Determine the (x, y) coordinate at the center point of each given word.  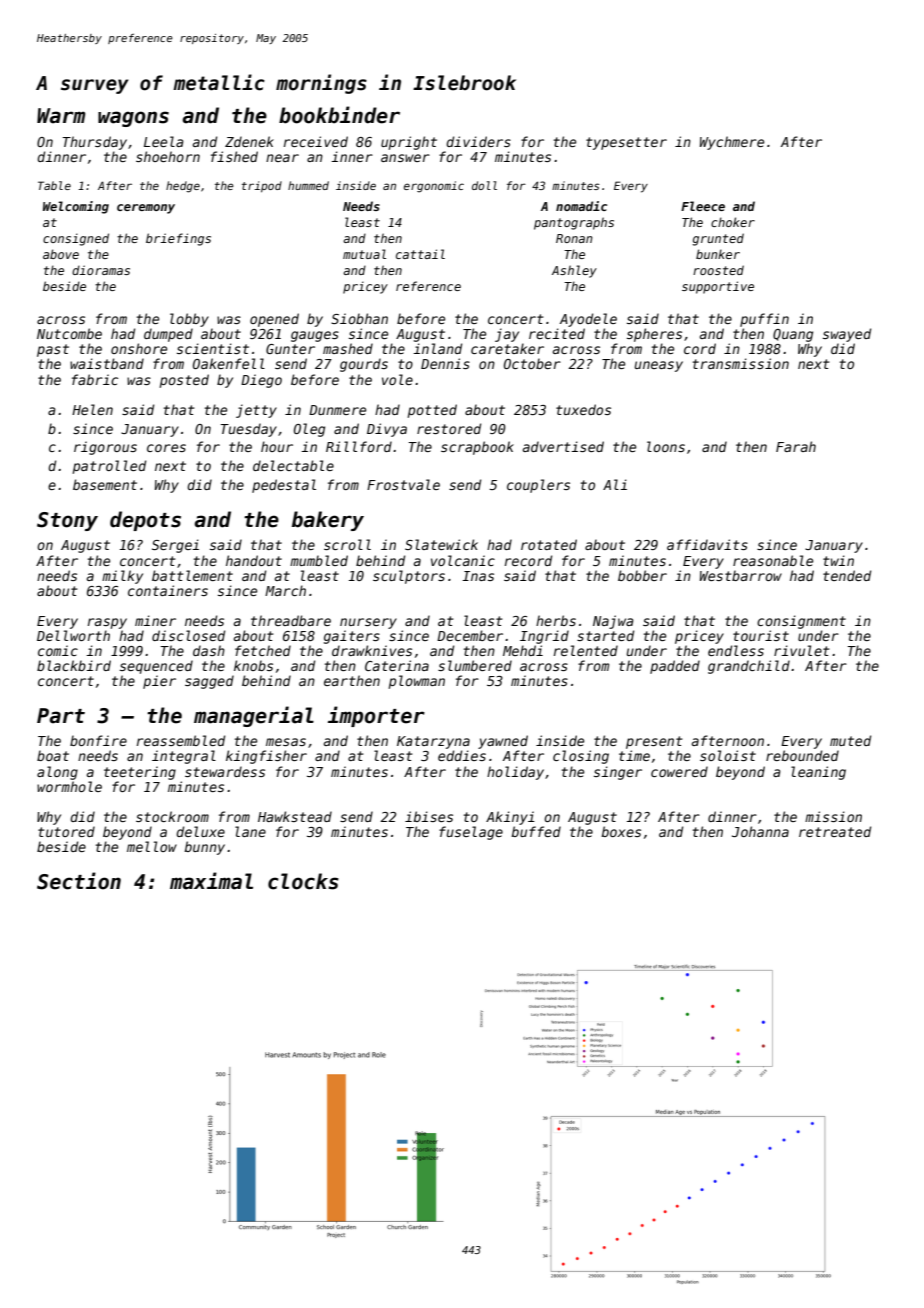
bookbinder (339, 115)
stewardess (225, 771)
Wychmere (732, 143)
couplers (538, 486)
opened (274, 320)
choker (733, 222)
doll (484, 185)
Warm (61, 116)
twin (838, 560)
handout (254, 560)
